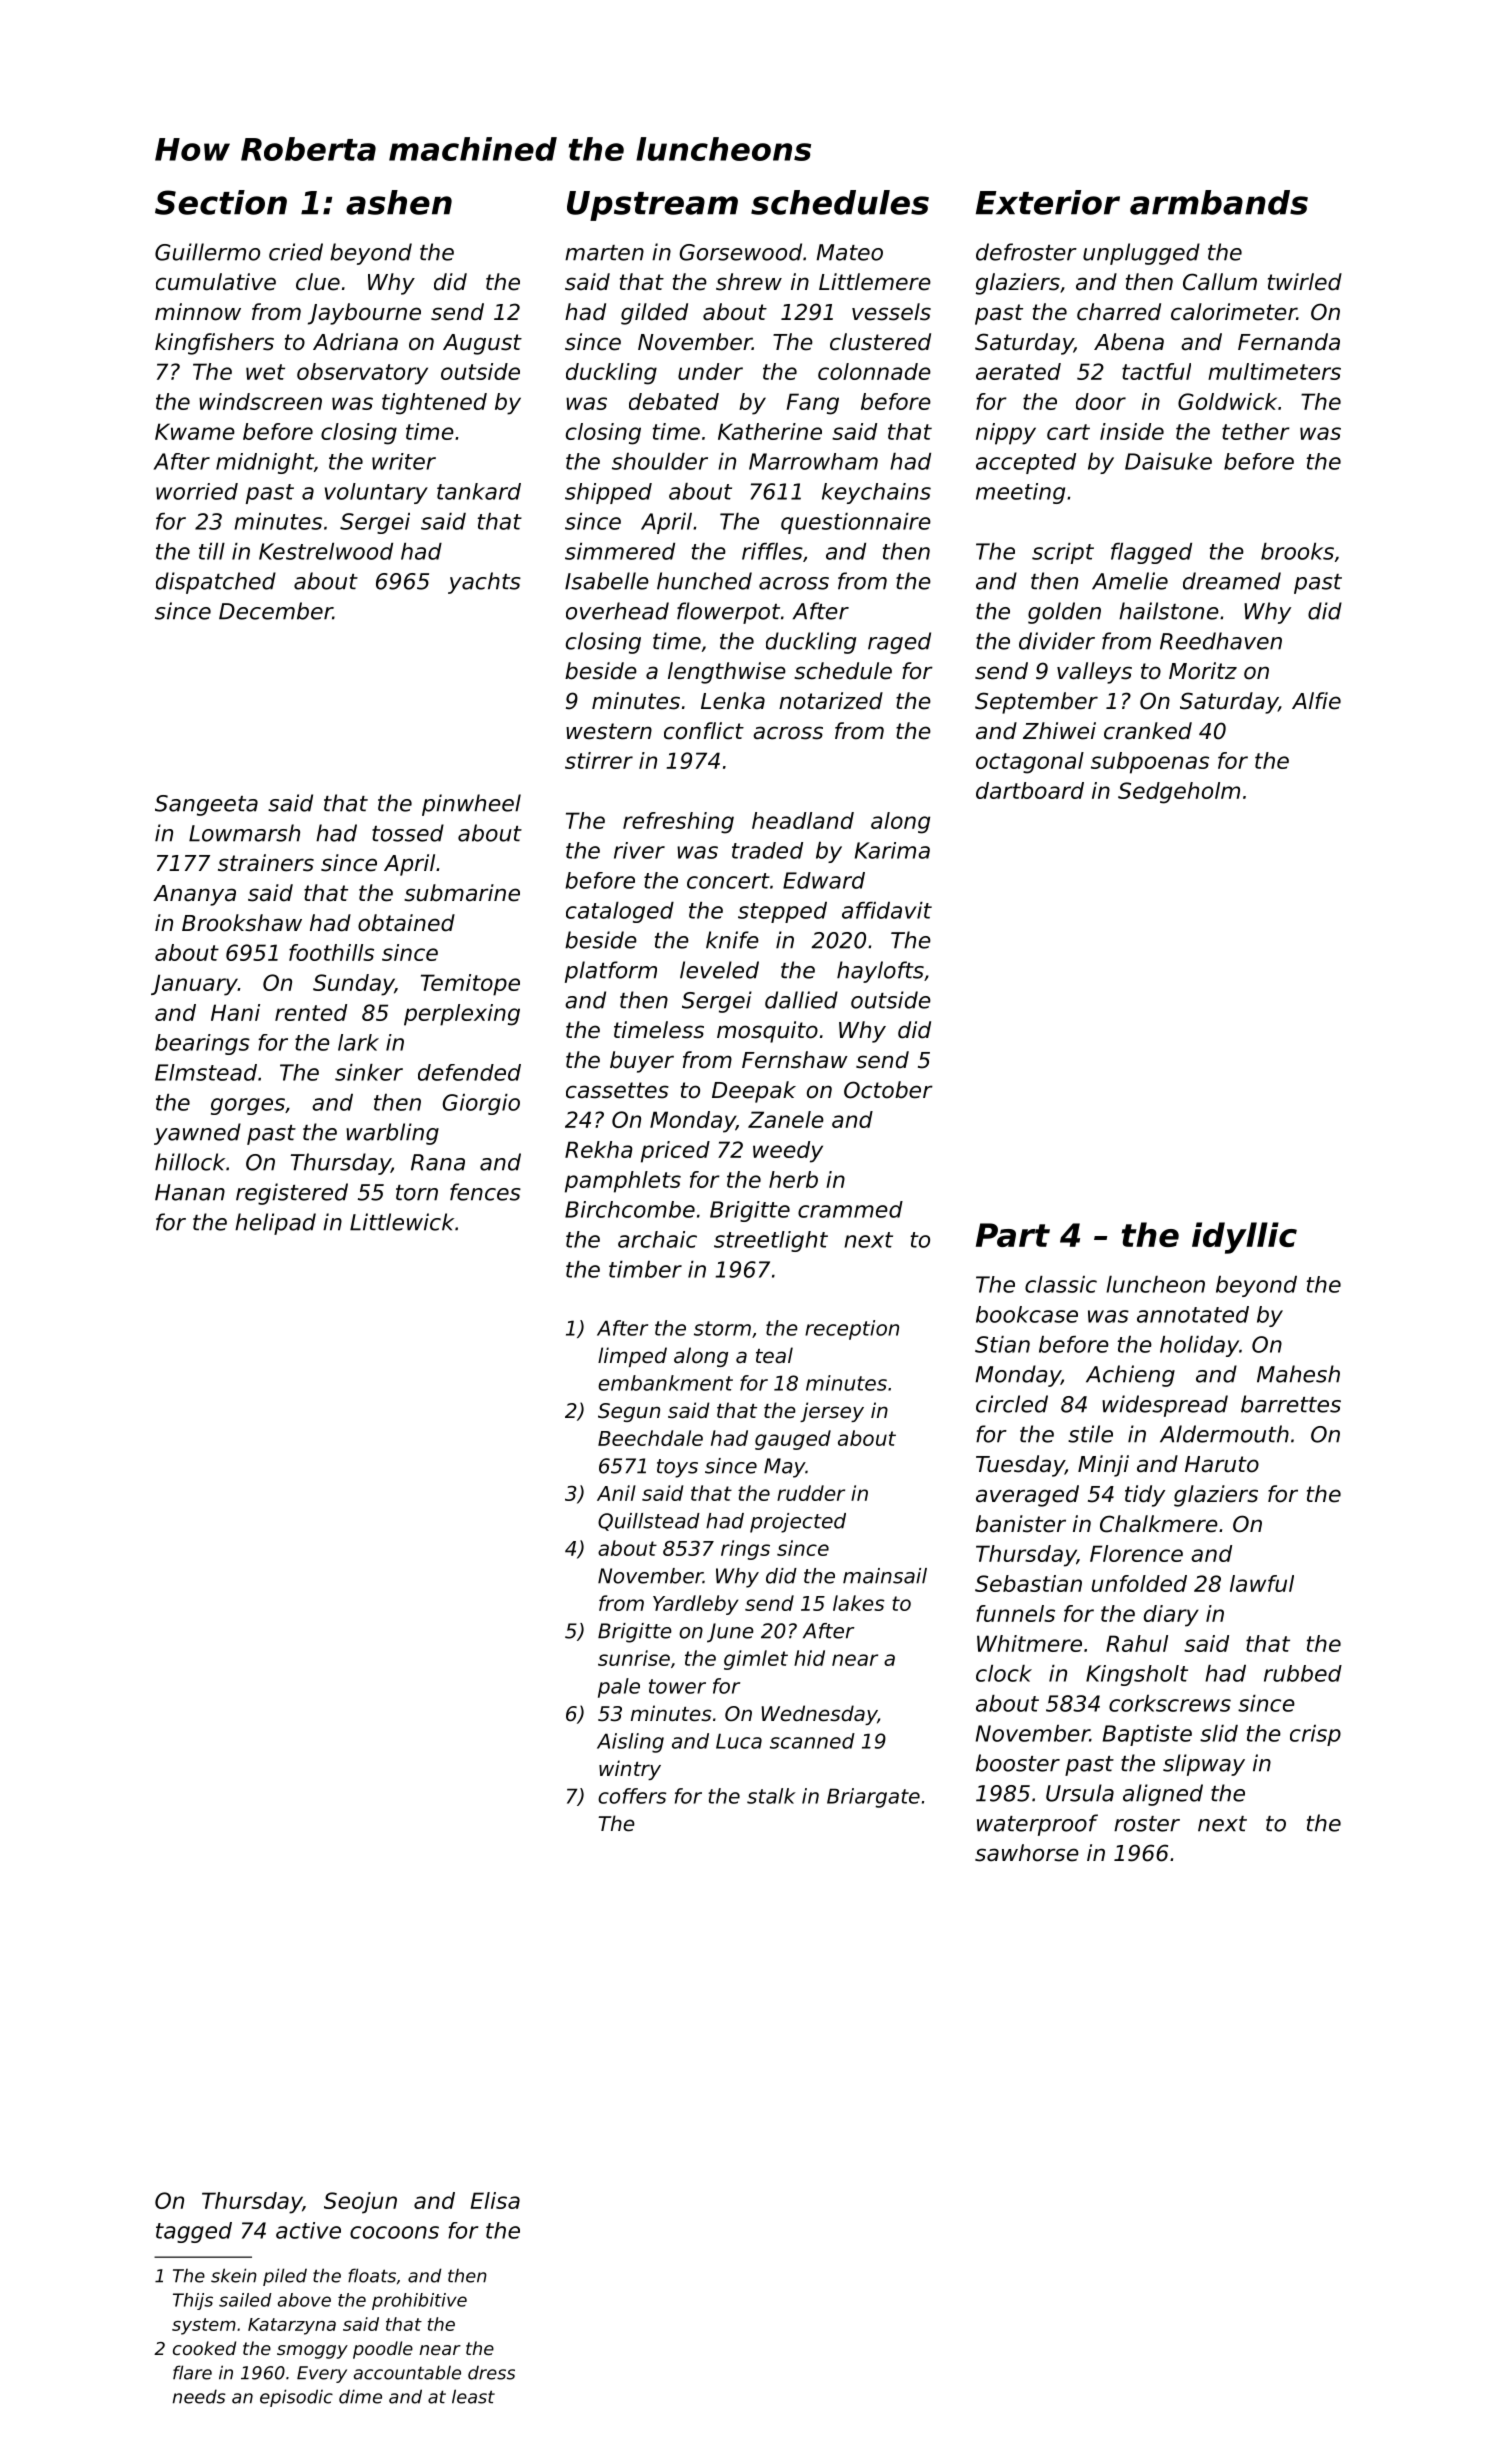 Image resolution: width=1496 pixels, height=2464 pixels. Describe the element at coordinates (652, 206) in the screenshot. I see `Upstream` at that location.
